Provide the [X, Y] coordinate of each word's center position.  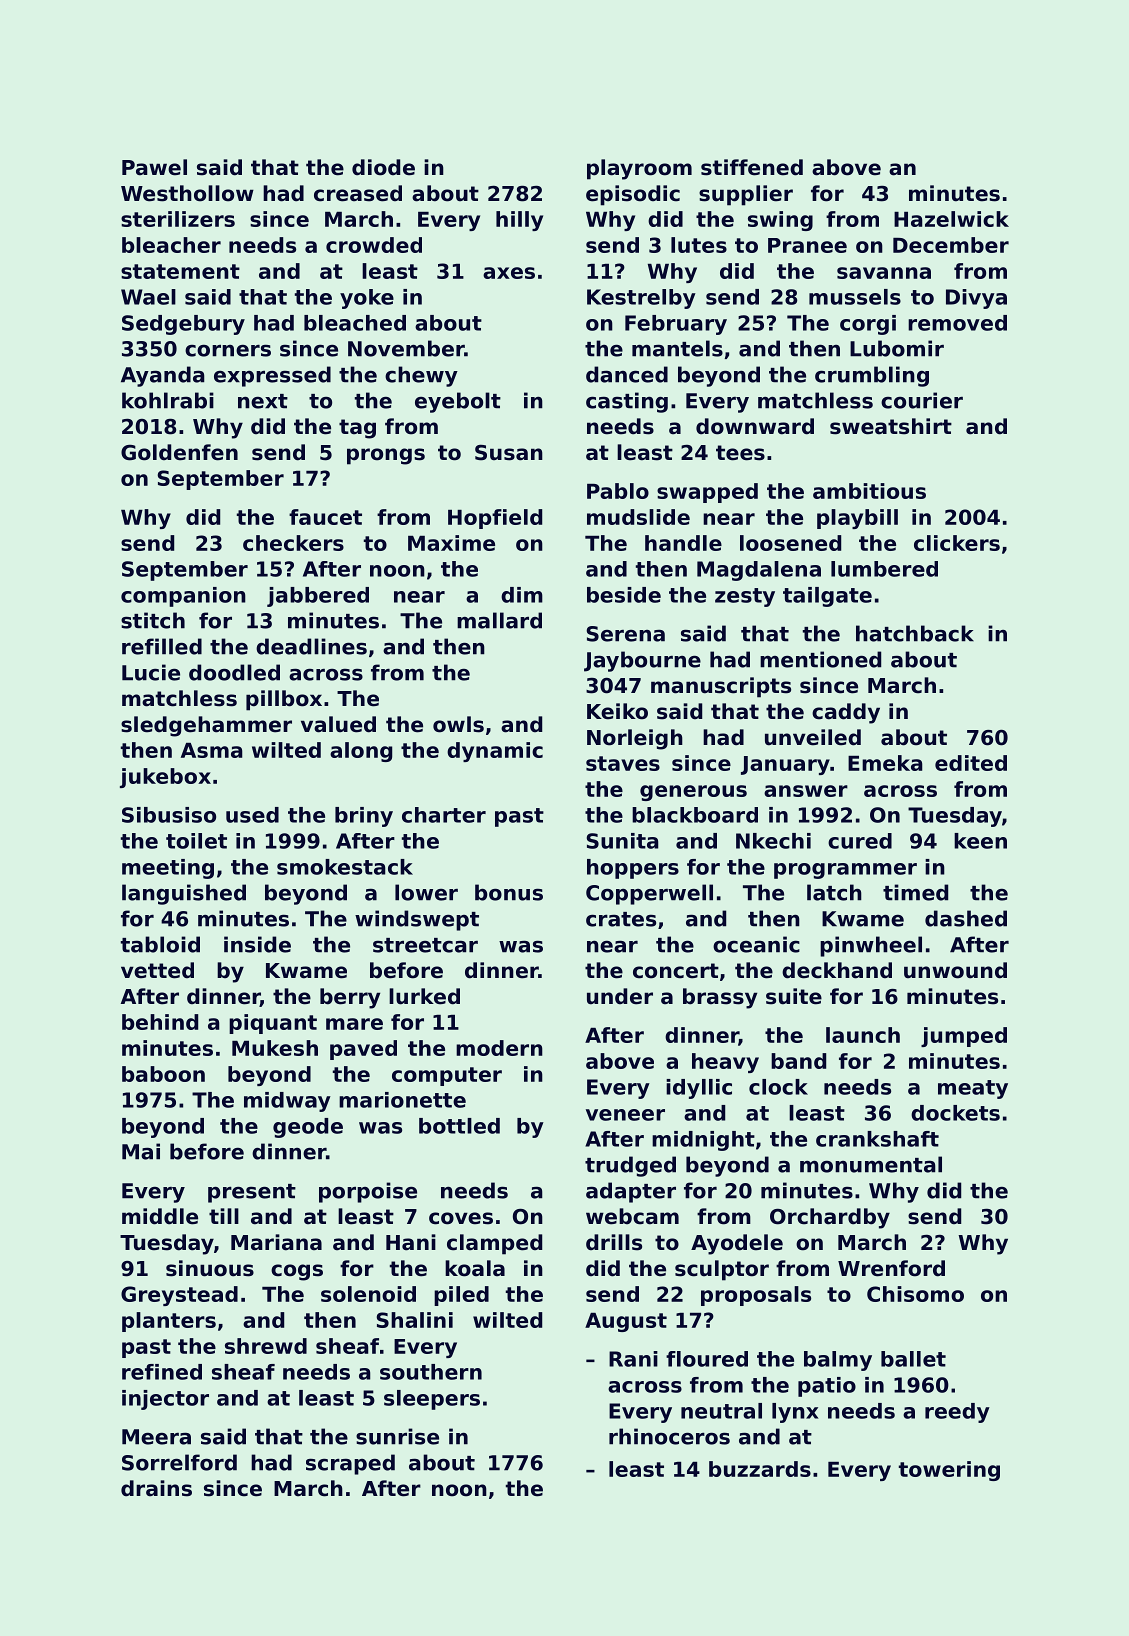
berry [350, 998]
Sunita [623, 841]
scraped [350, 1464]
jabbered [318, 597]
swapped [707, 493]
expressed [272, 376]
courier [922, 400]
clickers [957, 543]
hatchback [915, 633]
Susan [509, 453]
